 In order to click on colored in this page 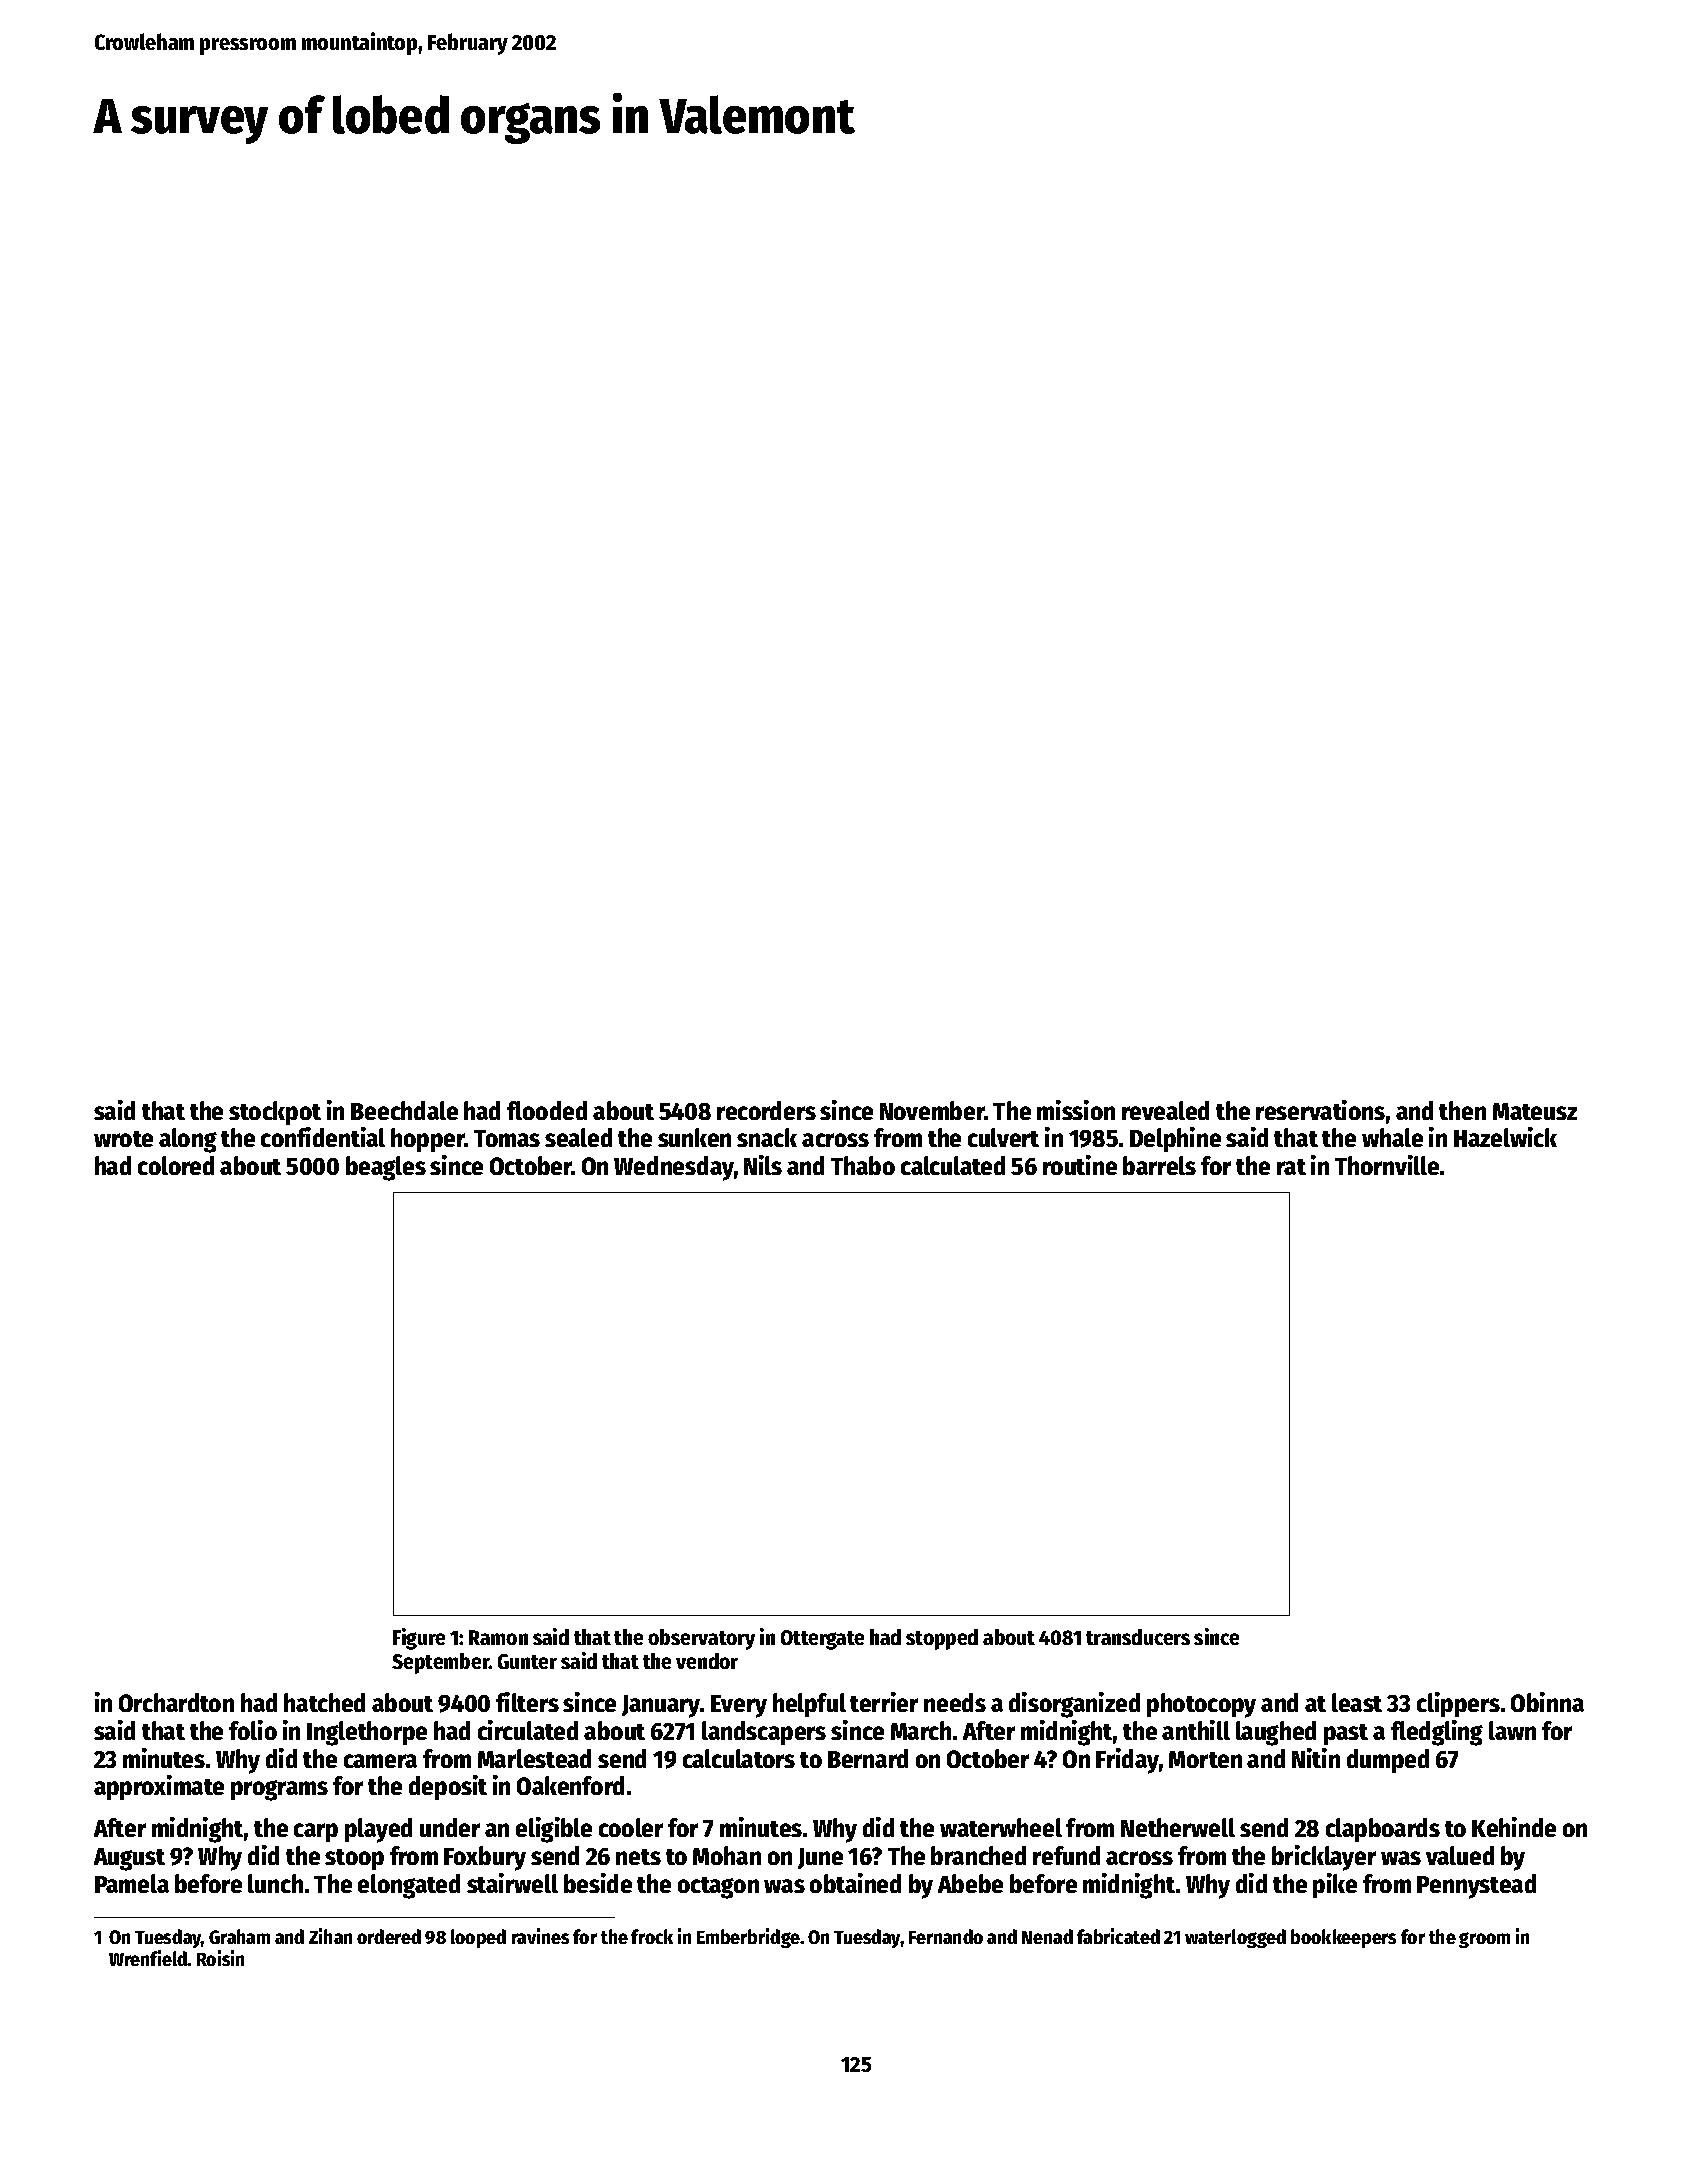, I will do `click(176, 1165)`.
